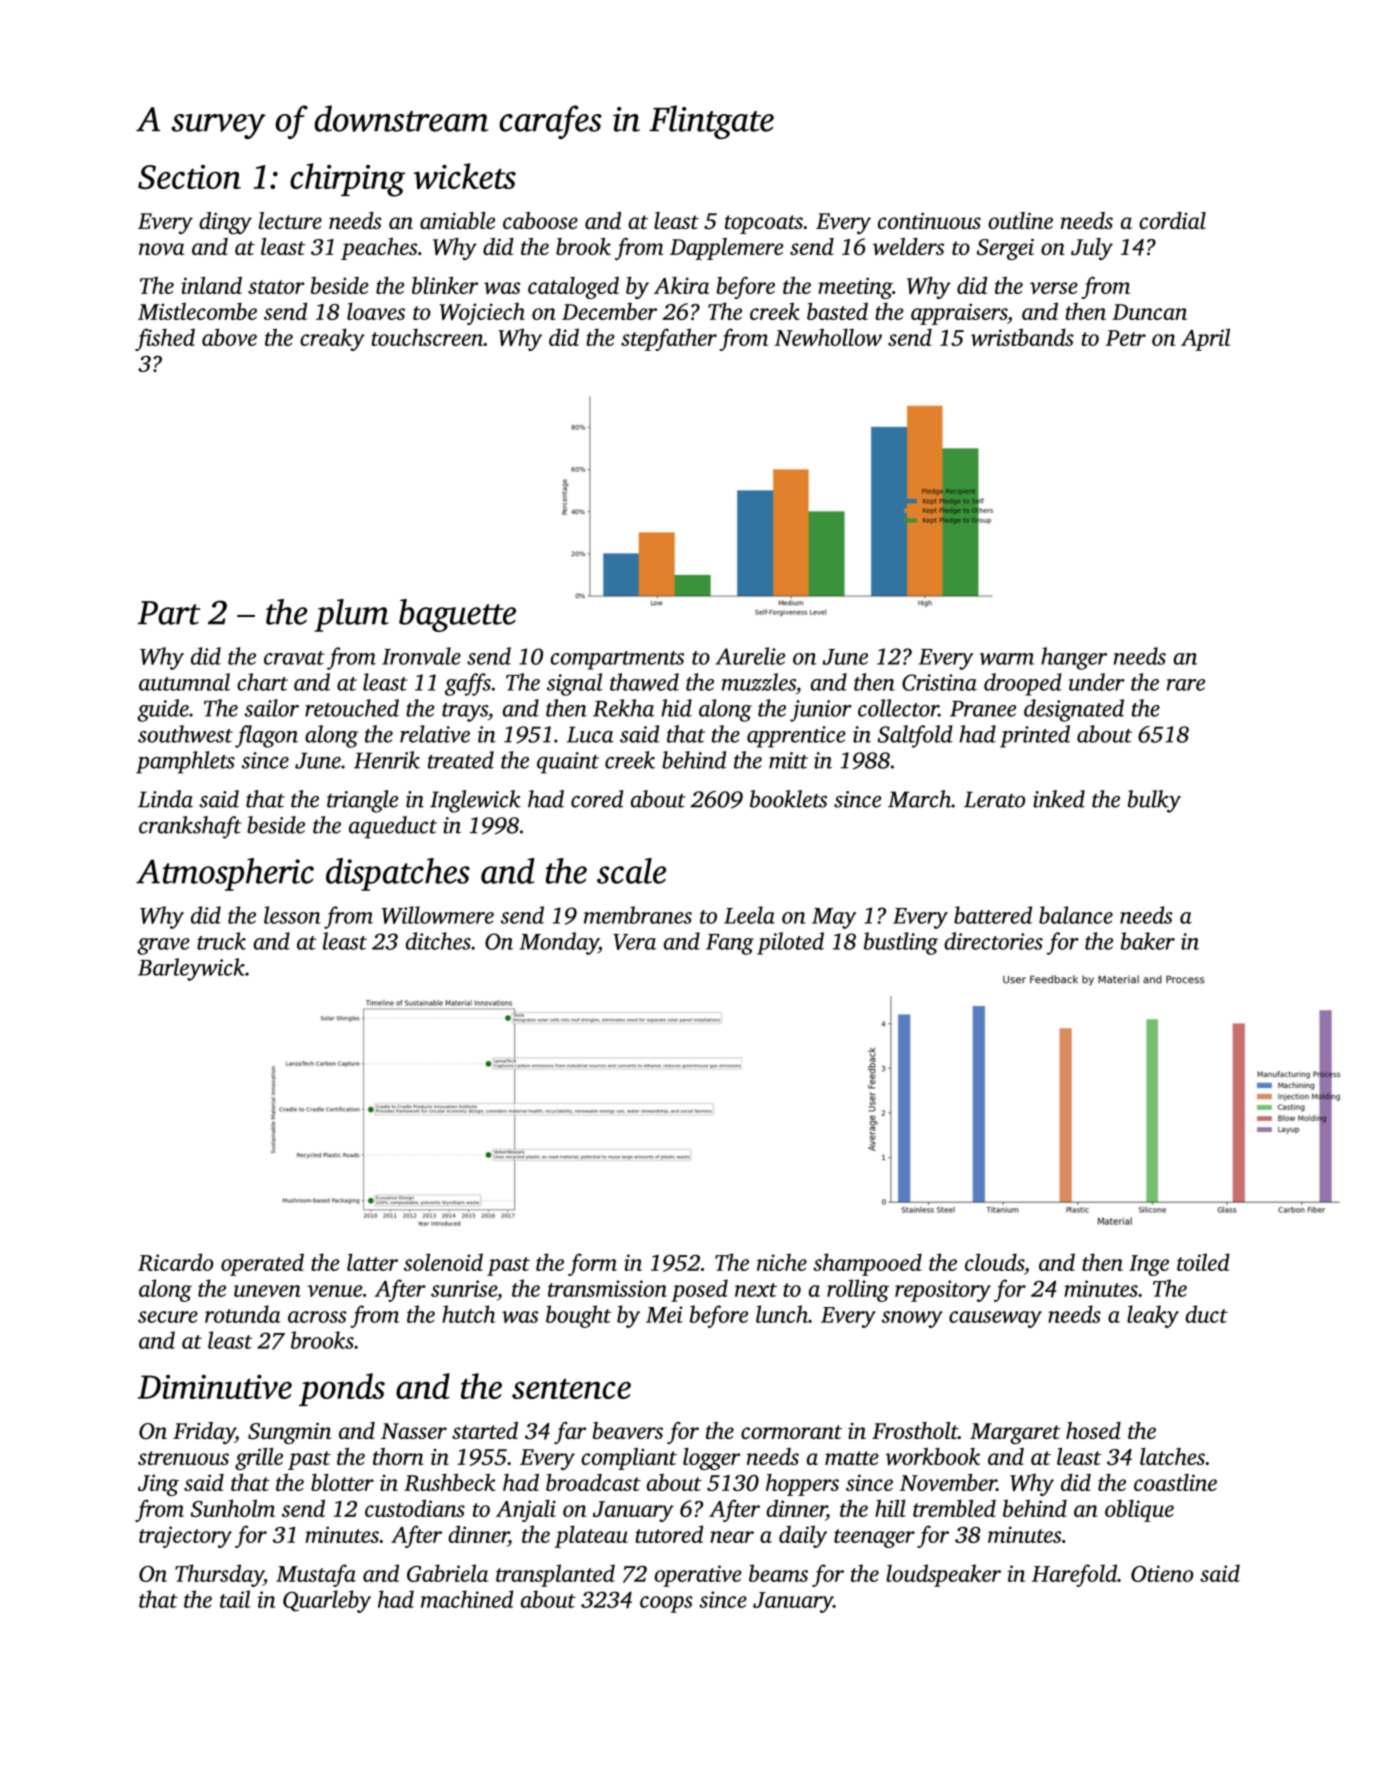 This screenshot has width=1384, height=1791. I want to click on ditches, so click(438, 941).
